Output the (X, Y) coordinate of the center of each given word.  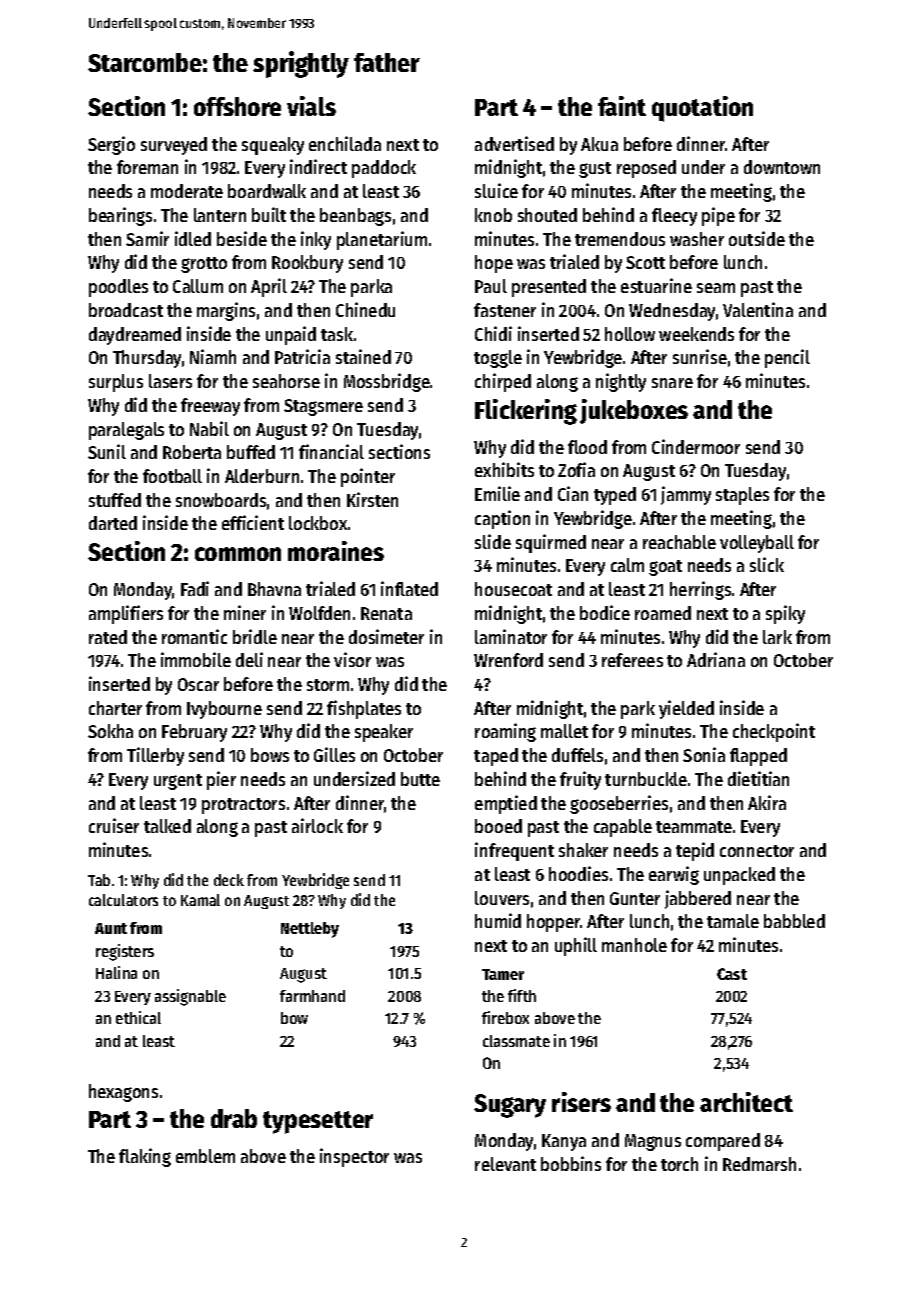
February (194, 733)
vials (311, 106)
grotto (204, 265)
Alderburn (262, 476)
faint (622, 106)
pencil (787, 358)
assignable (190, 997)
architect (746, 1102)
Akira (767, 802)
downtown (782, 167)
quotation (702, 109)
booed (498, 826)
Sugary (510, 1106)
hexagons (123, 1093)
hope (494, 264)
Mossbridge (387, 382)
